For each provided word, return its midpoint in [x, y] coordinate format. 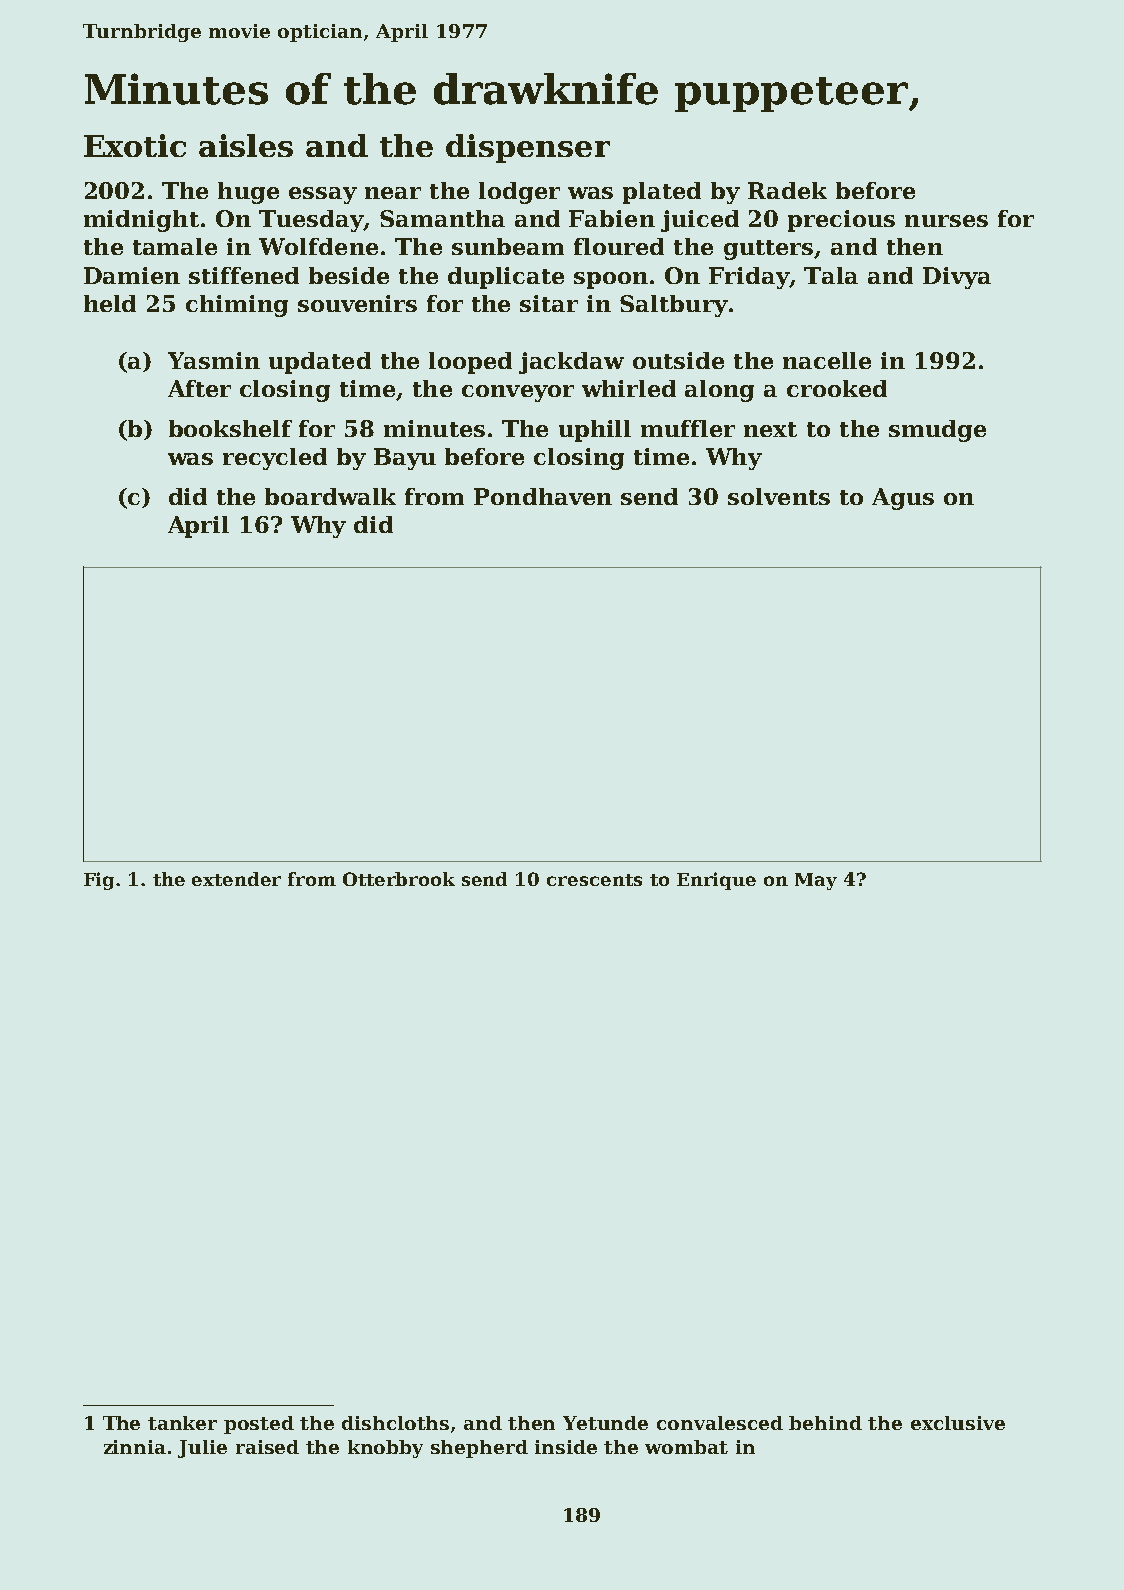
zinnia [135, 1447]
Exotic [135, 145]
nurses [946, 221]
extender [236, 879]
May [816, 881]
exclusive [958, 1423]
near [393, 193]
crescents [594, 880]
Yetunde [605, 1423]
